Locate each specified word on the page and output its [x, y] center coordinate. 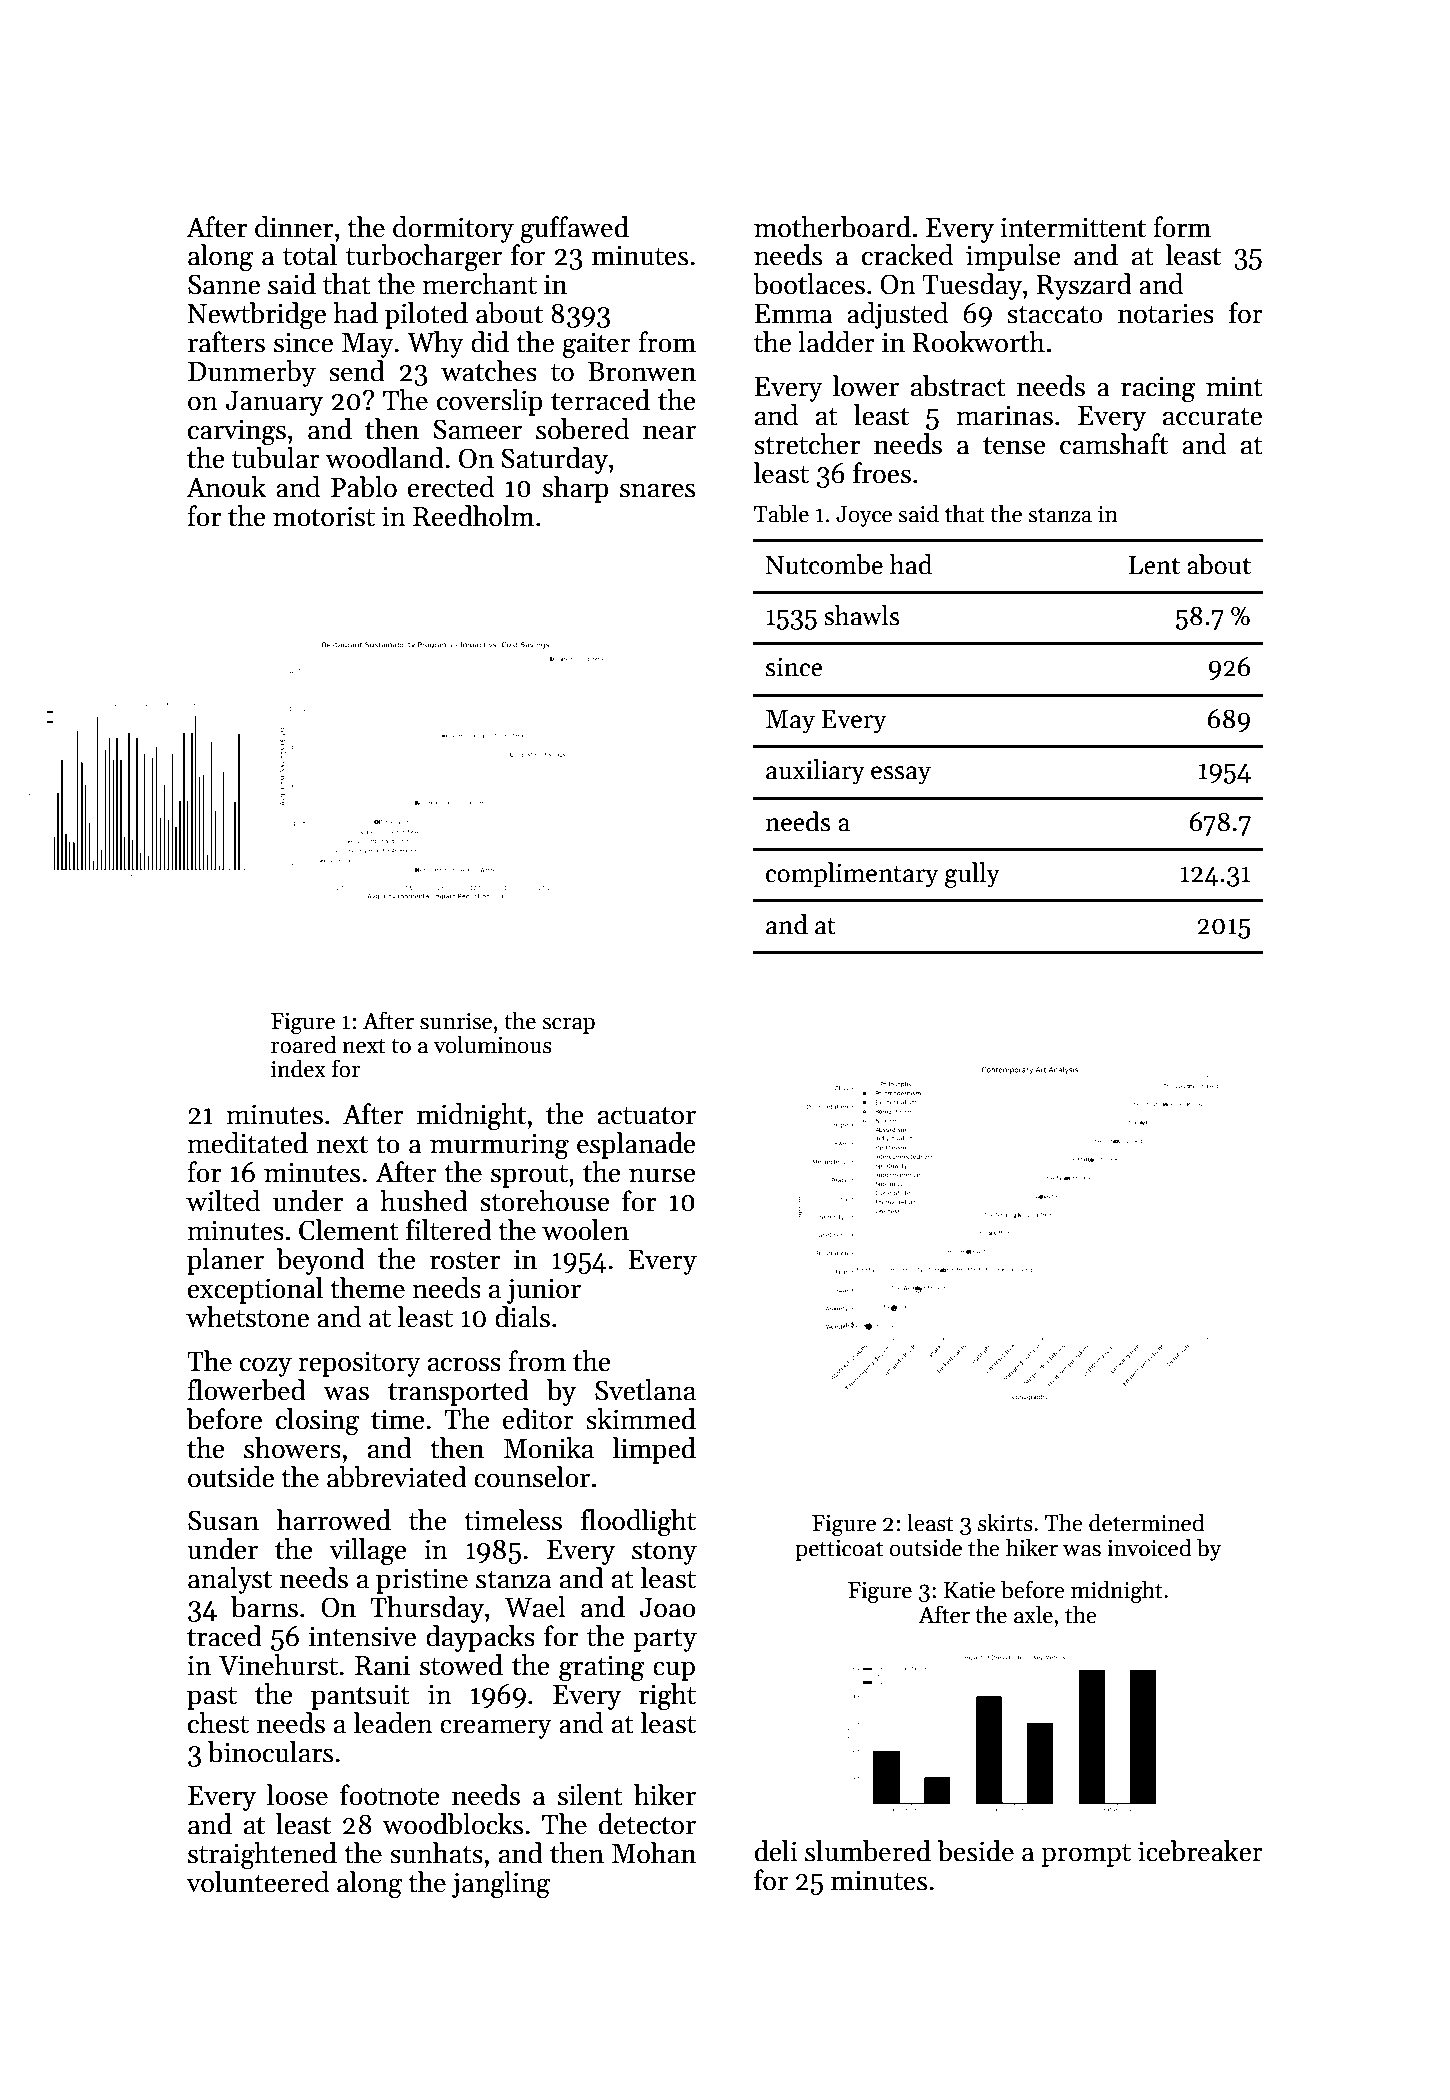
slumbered [868, 1851]
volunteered [257, 1882]
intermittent [1073, 227]
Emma [793, 314]
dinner [294, 227]
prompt [1086, 1855]
